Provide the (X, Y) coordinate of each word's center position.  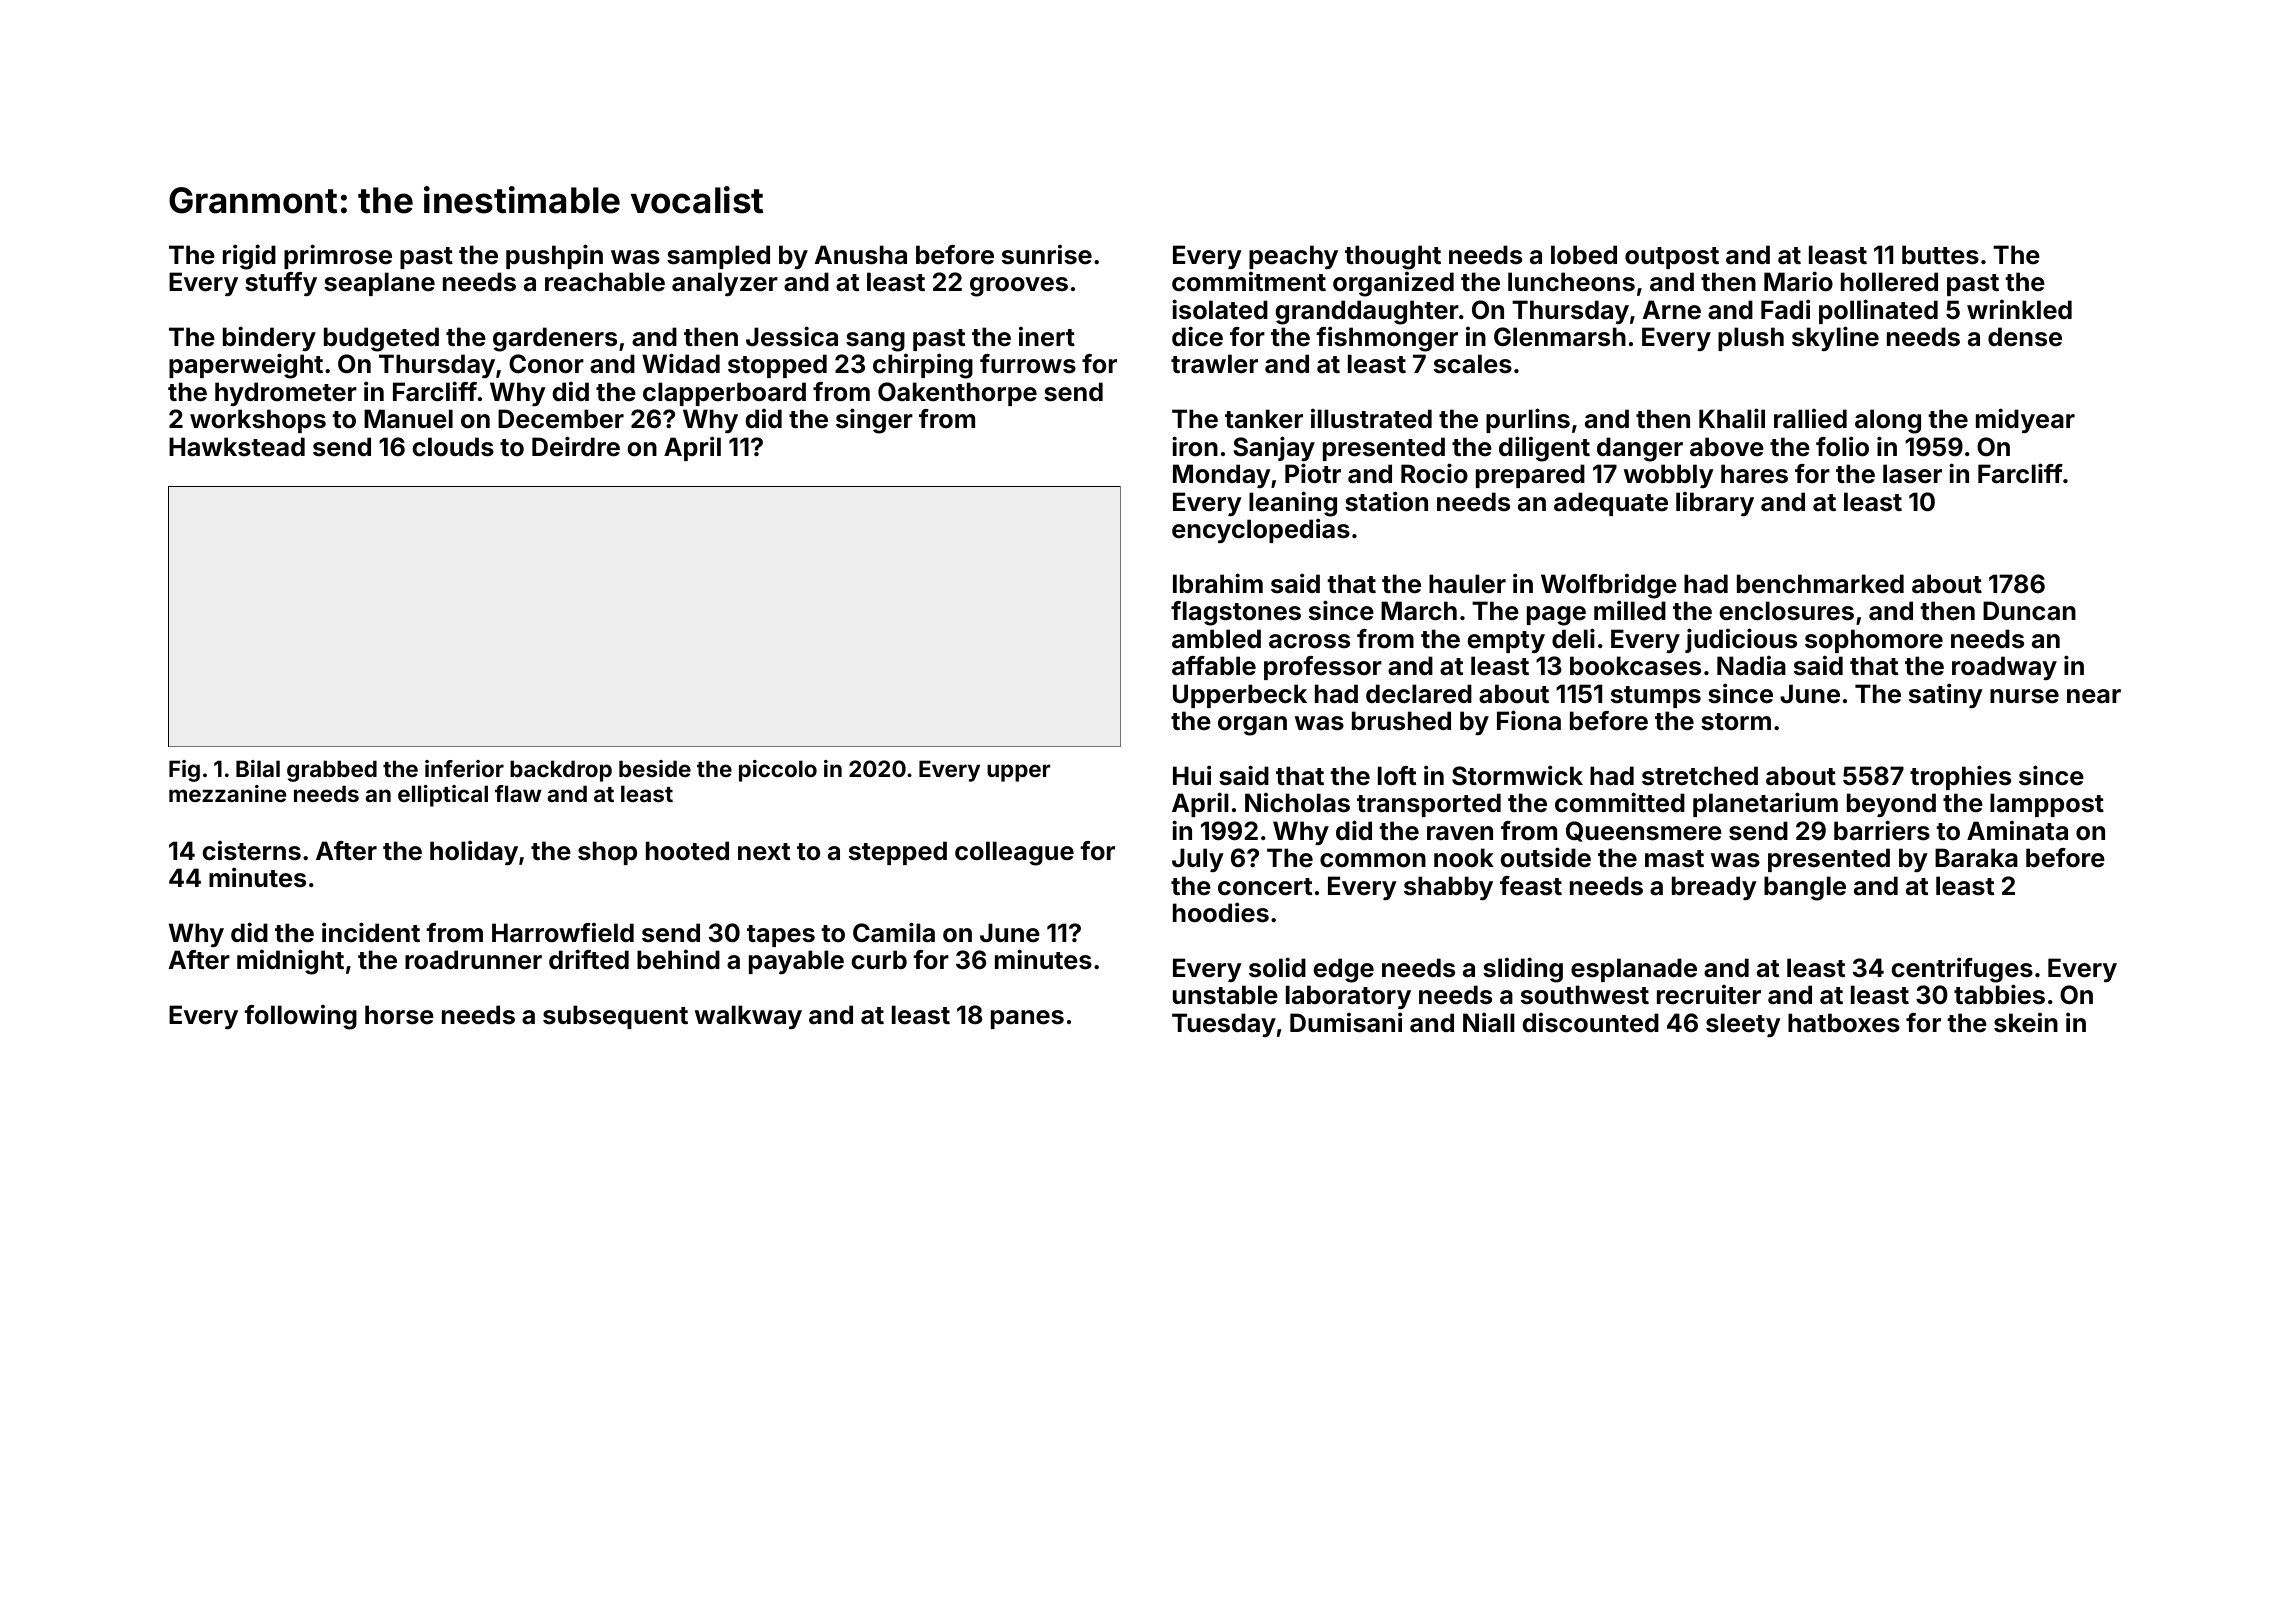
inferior (464, 768)
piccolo (778, 771)
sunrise (1047, 254)
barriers (1882, 830)
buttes (1940, 255)
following (300, 1017)
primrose (338, 256)
